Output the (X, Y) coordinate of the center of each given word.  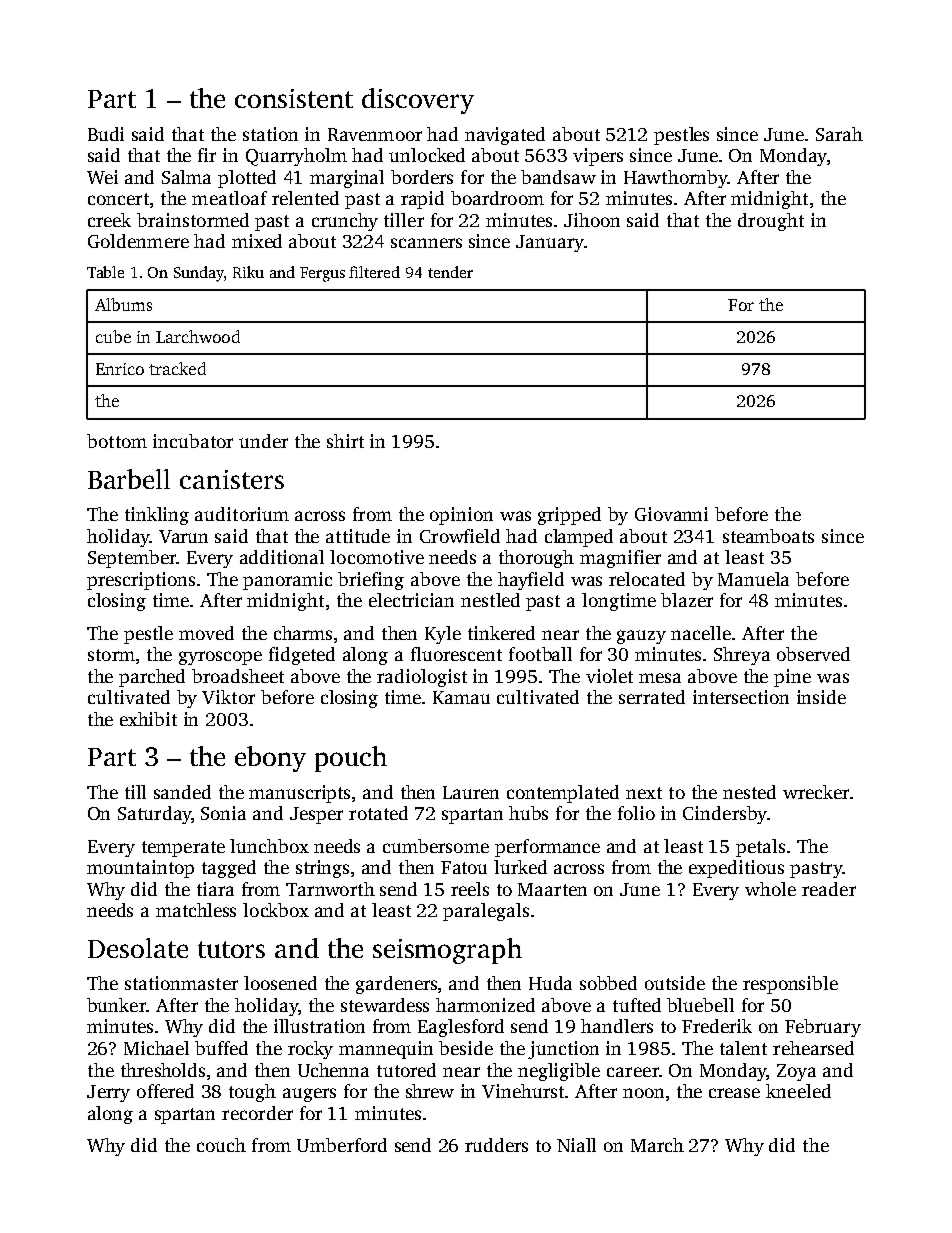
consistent (294, 98)
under (263, 441)
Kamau (461, 697)
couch (221, 1145)
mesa (660, 678)
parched (152, 678)
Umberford (342, 1145)
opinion (461, 516)
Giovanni (671, 514)
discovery (418, 101)
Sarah (839, 134)
